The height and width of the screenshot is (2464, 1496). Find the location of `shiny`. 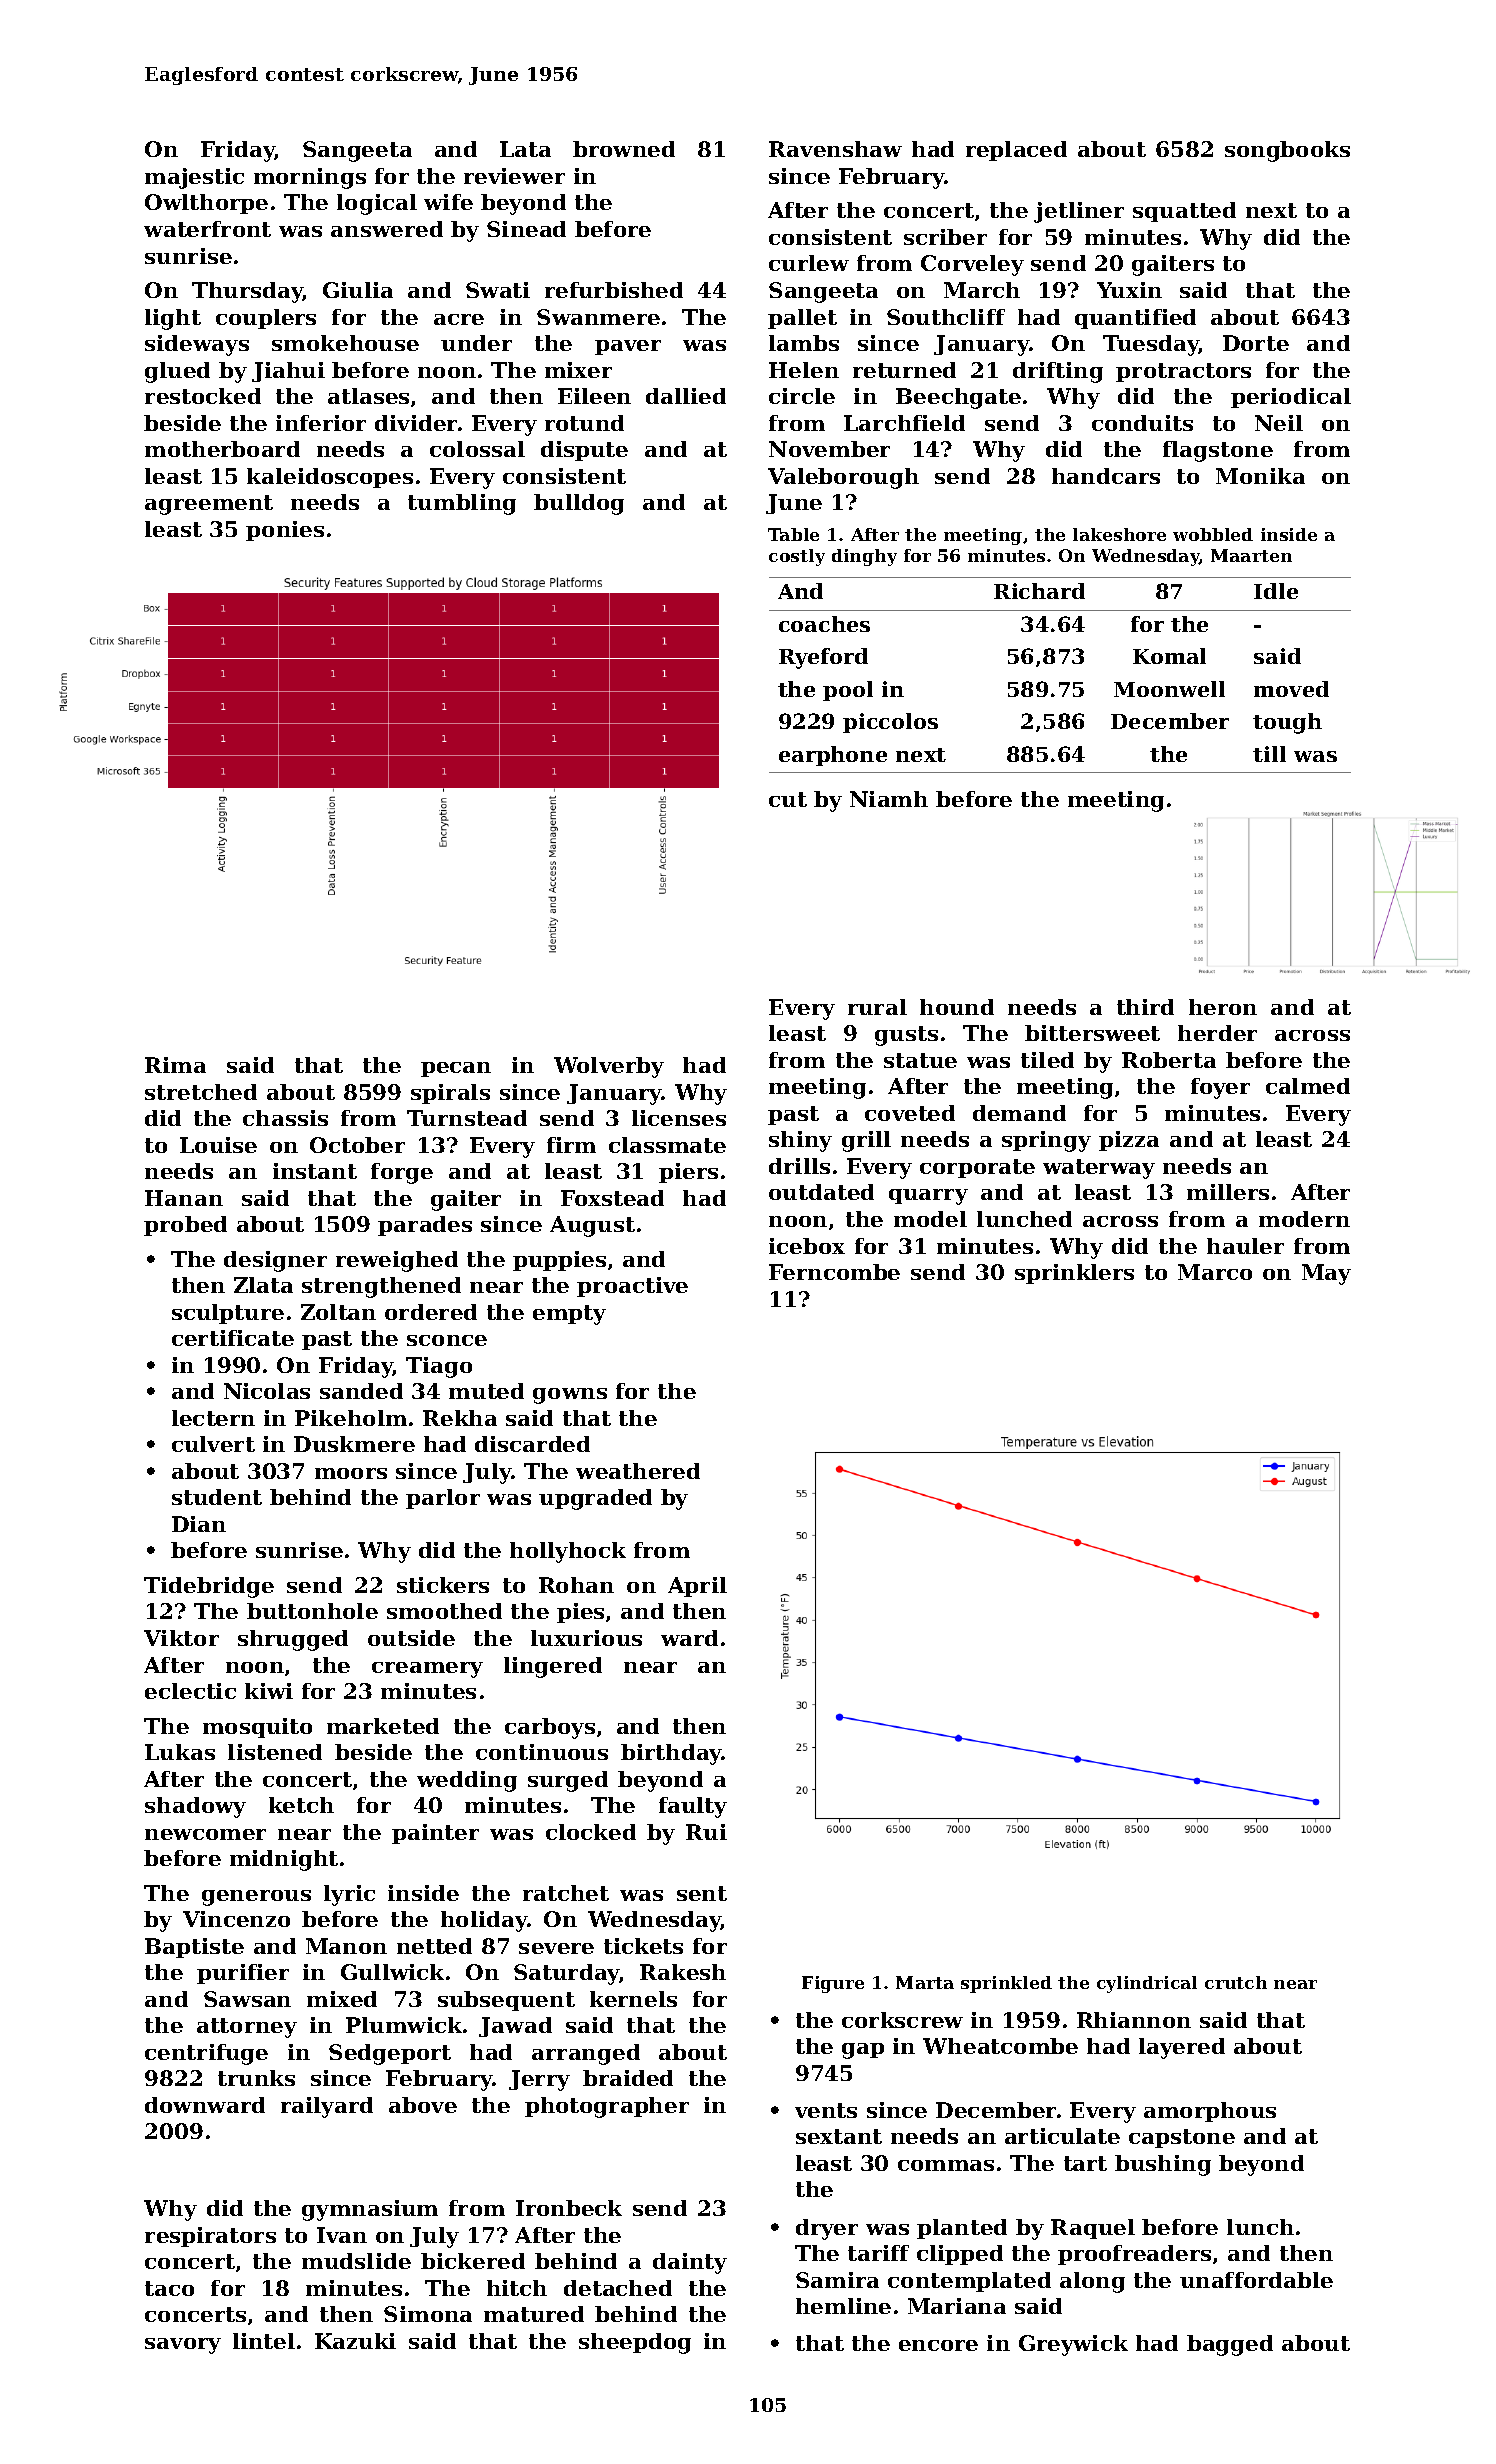

shiny is located at coordinates (800, 1141).
